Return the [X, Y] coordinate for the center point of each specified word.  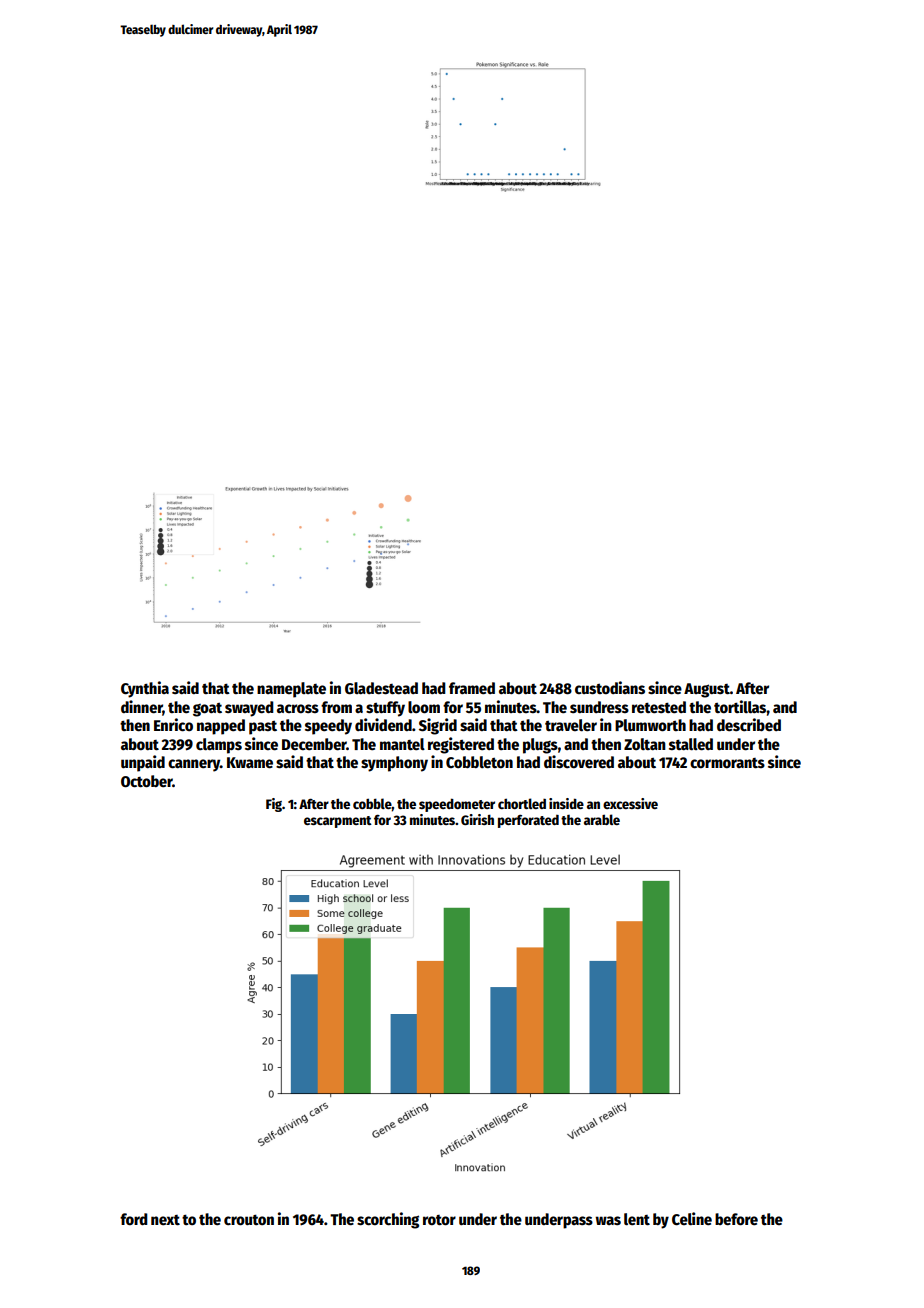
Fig [274, 805]
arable [602, 819]
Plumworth [650, 725]
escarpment [338, 822]
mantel [402, 744]
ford [134, 1219]
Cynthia [145, 689]
